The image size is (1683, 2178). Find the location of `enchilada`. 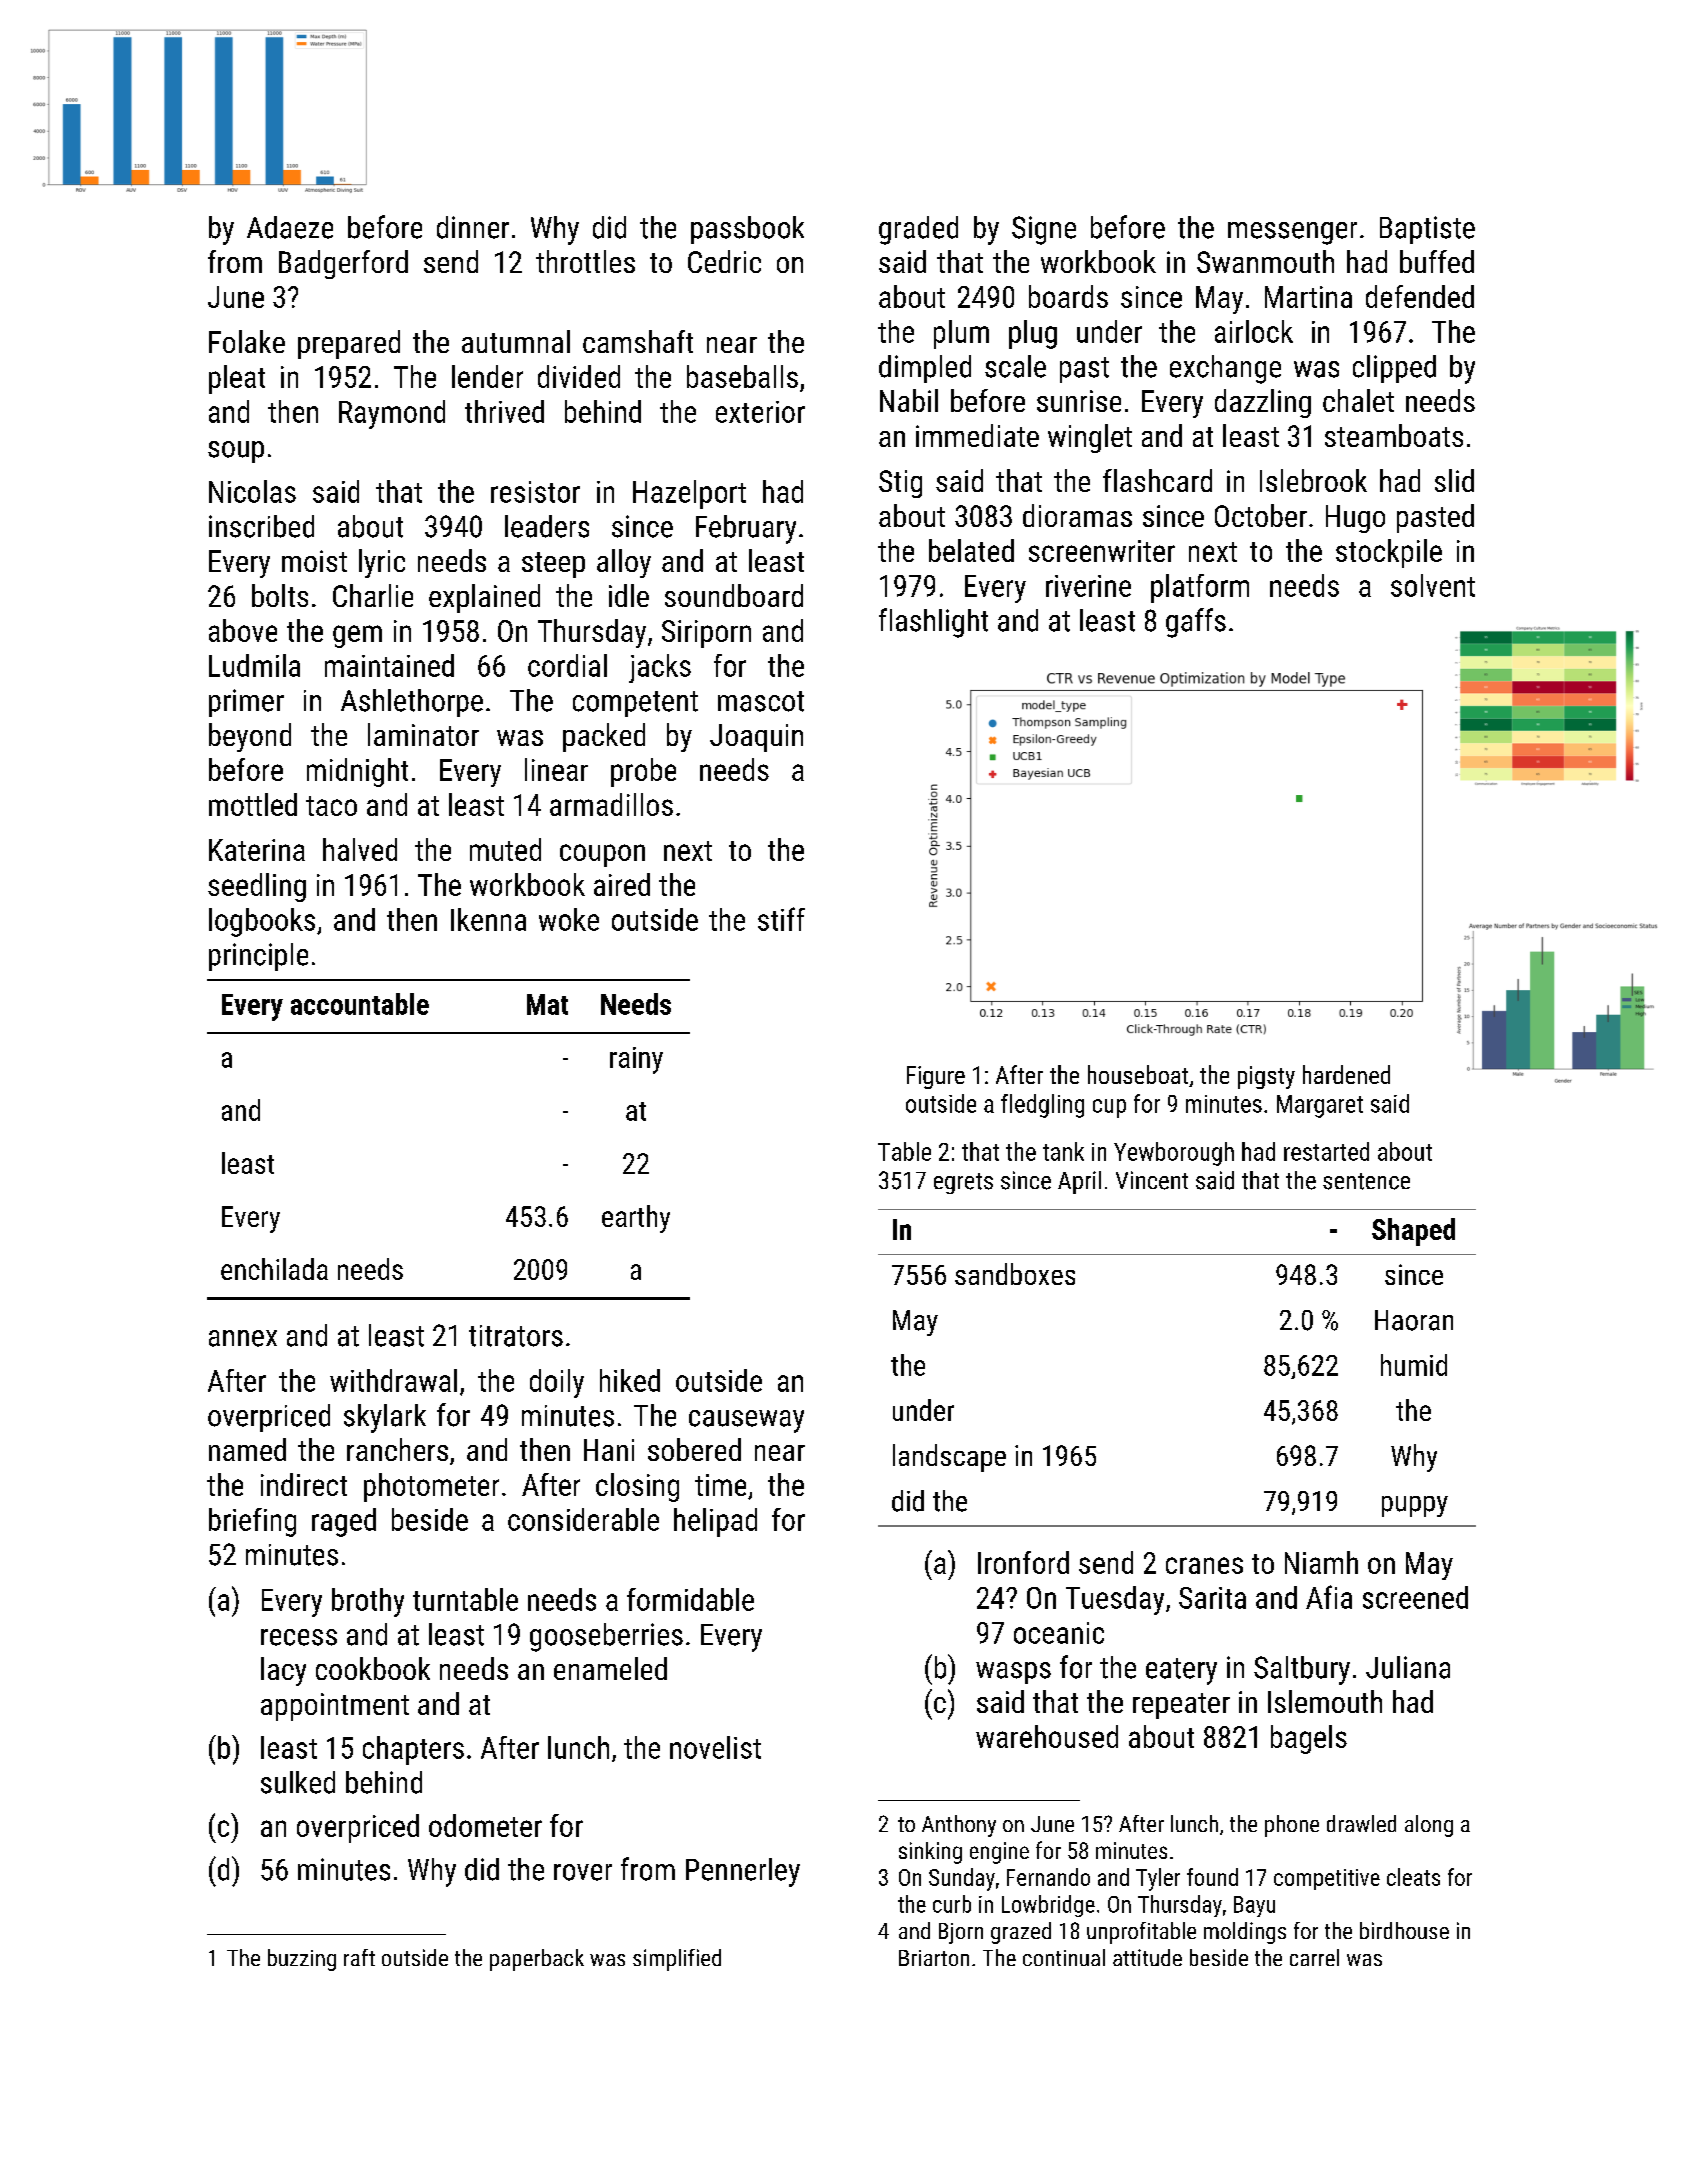

enchilada is located at coordinates (274, 1269).
